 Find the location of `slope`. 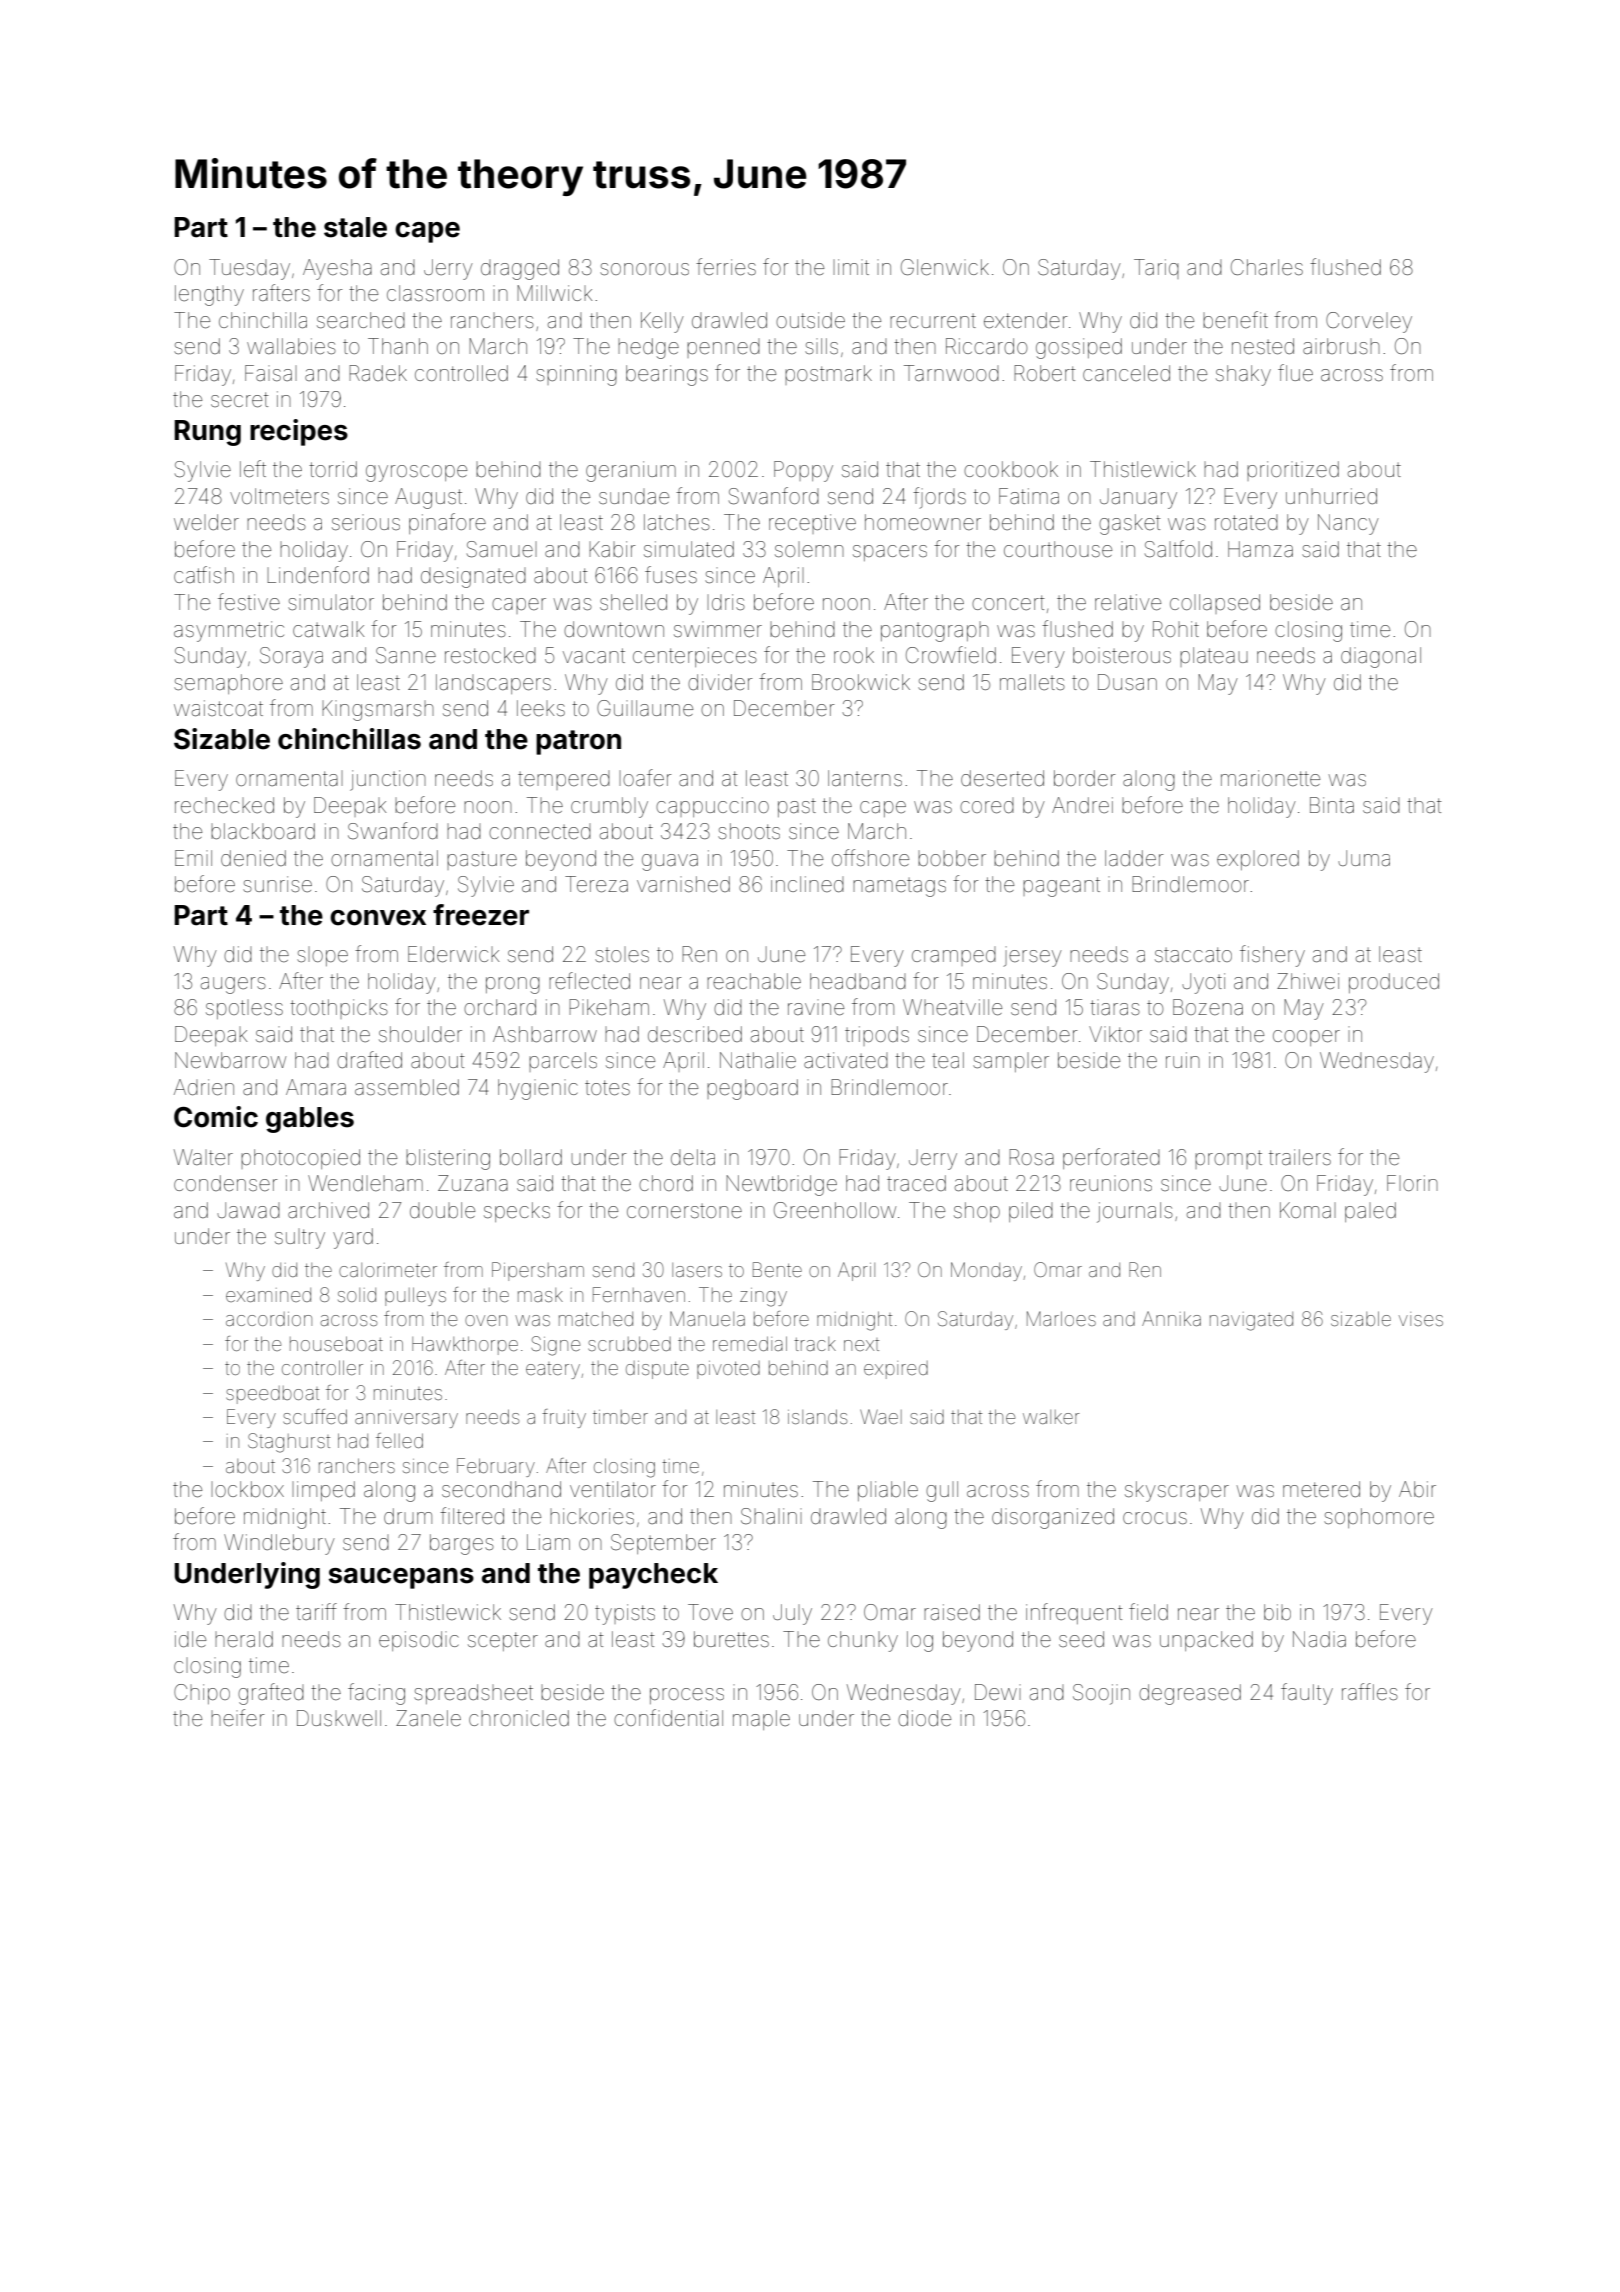

slope is located at coordinates (322, 956).
